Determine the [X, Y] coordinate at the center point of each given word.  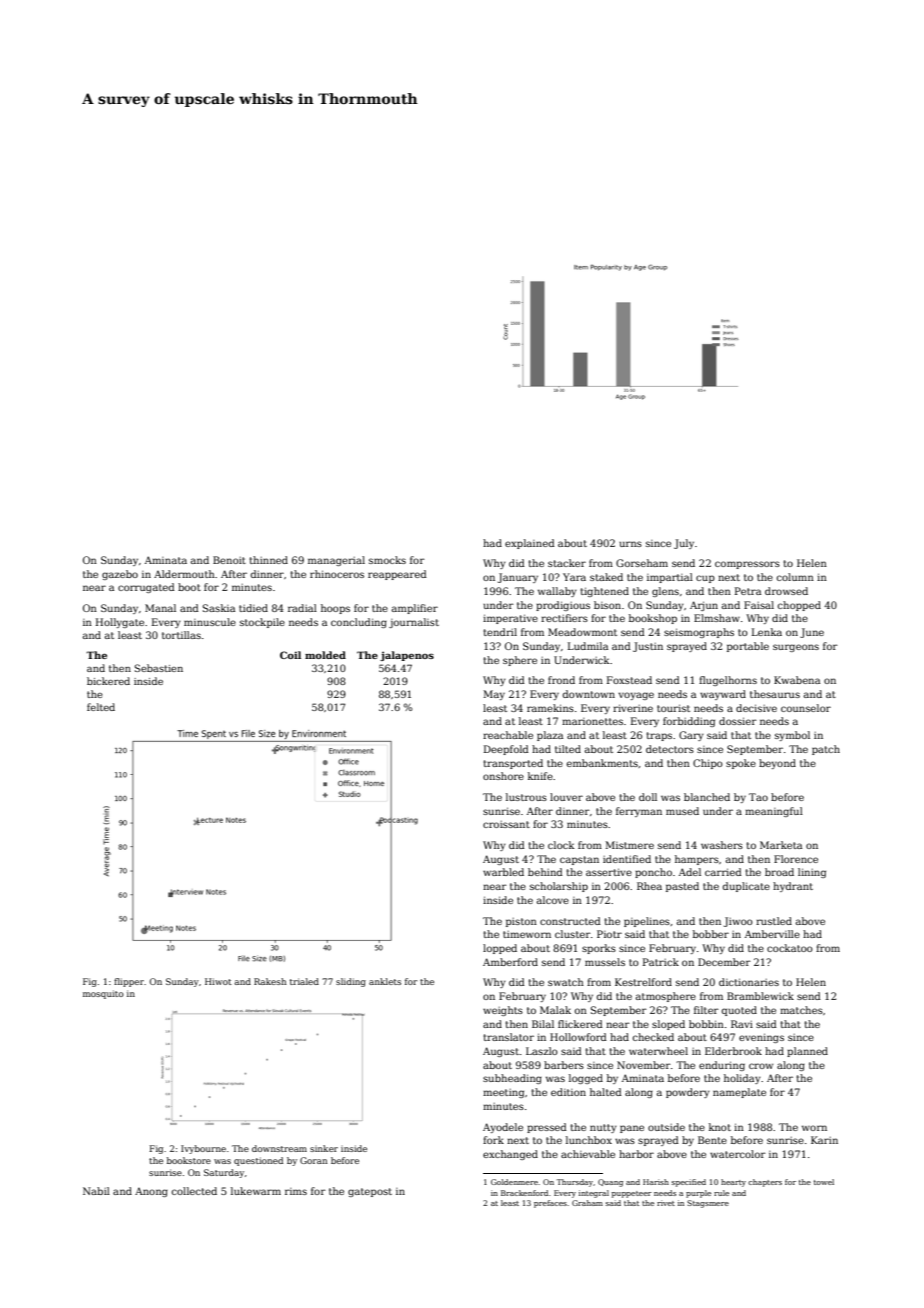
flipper [129, 982]
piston [521, 922]
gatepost [370, 1192]
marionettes [592, 721]
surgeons [796, 648]
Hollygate [120, 623]
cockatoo [790, 948]
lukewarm [256, 1191]
